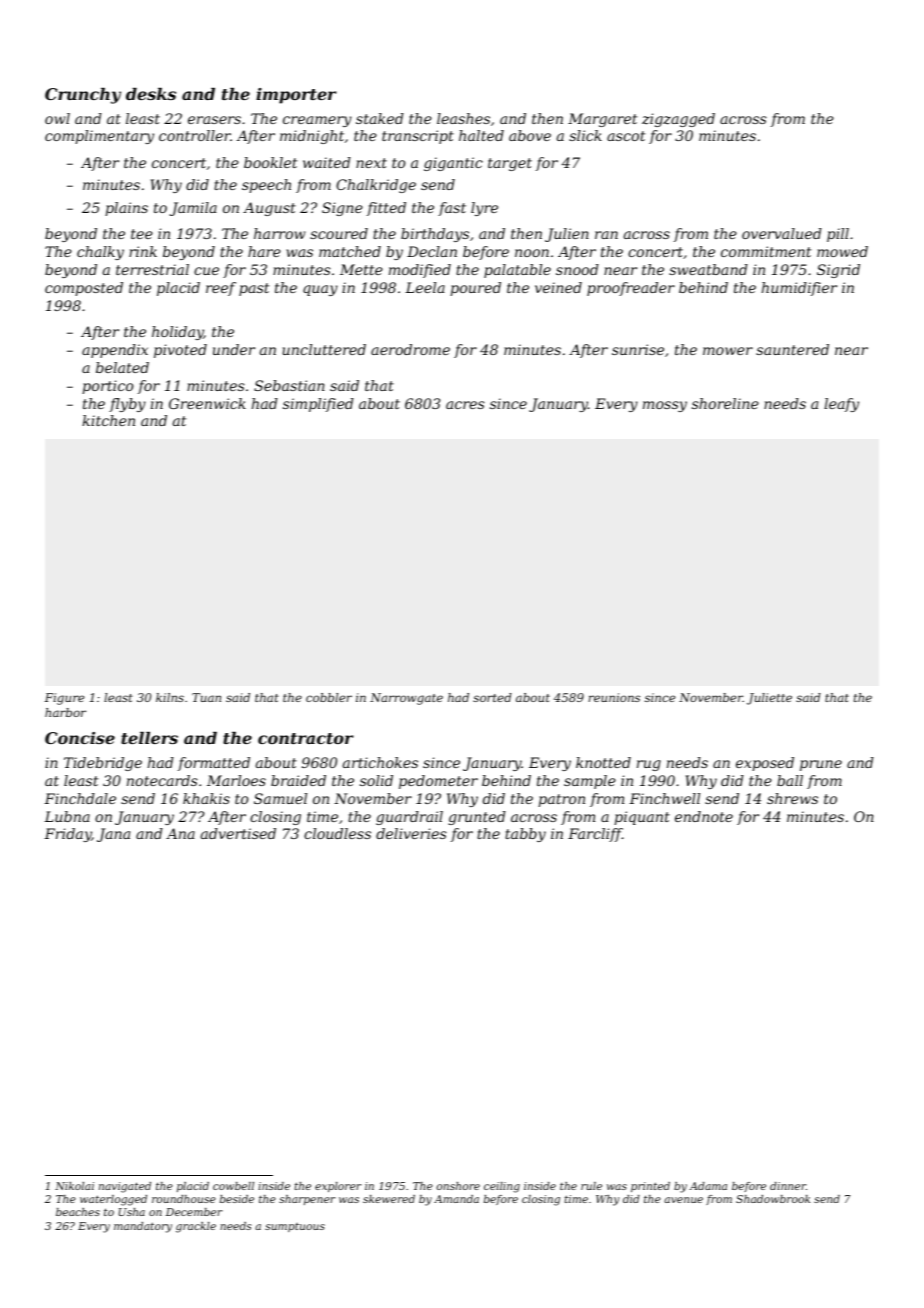  I want to click on kitchen, so click(108, 420).
